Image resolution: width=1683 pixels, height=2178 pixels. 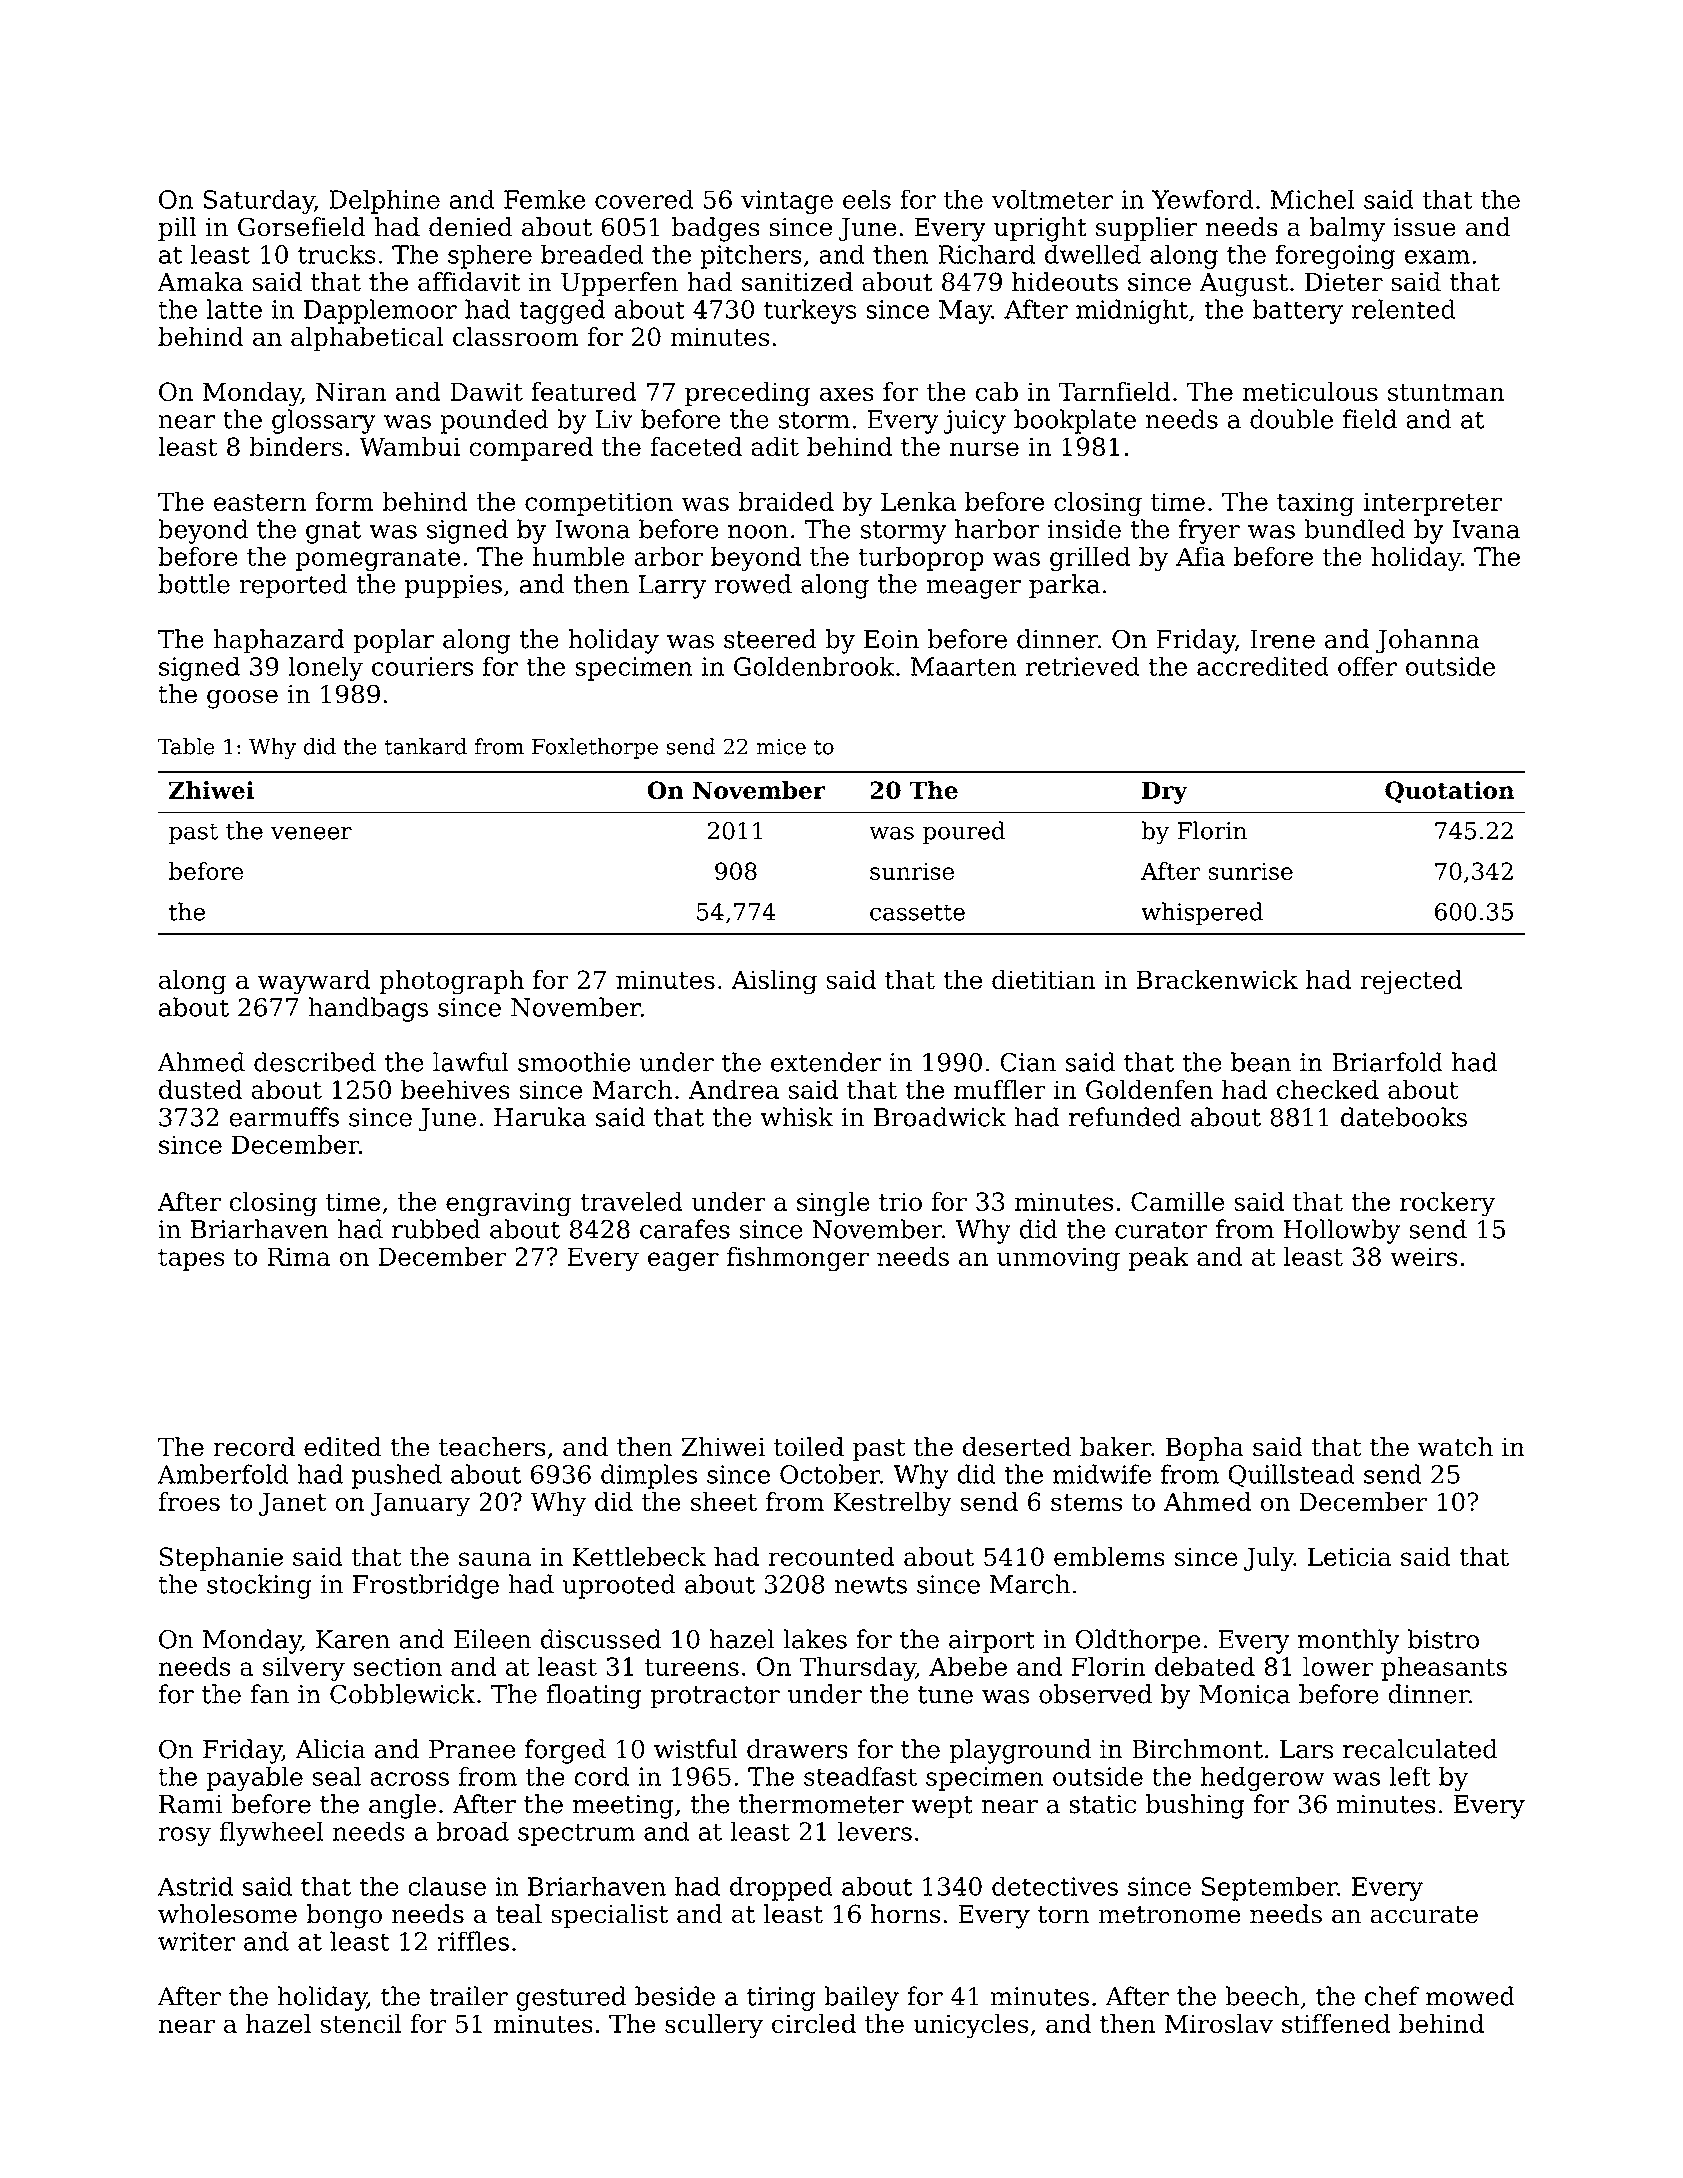 What do you see at coordinates (1443, 1639) in the document?
I see `bistro` at bounding box center [1443, 1639].
